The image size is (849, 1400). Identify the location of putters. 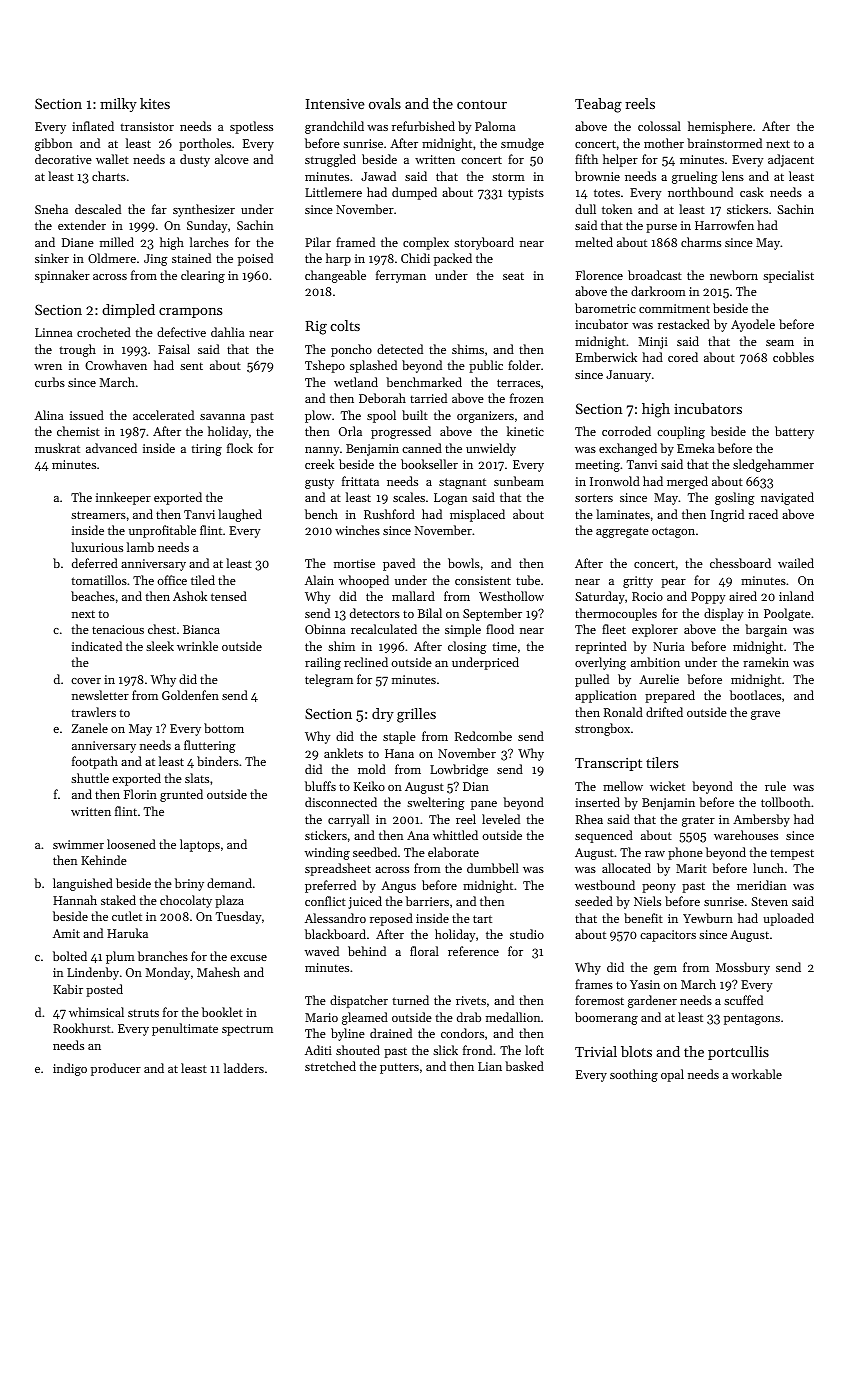
(399, 1068).
